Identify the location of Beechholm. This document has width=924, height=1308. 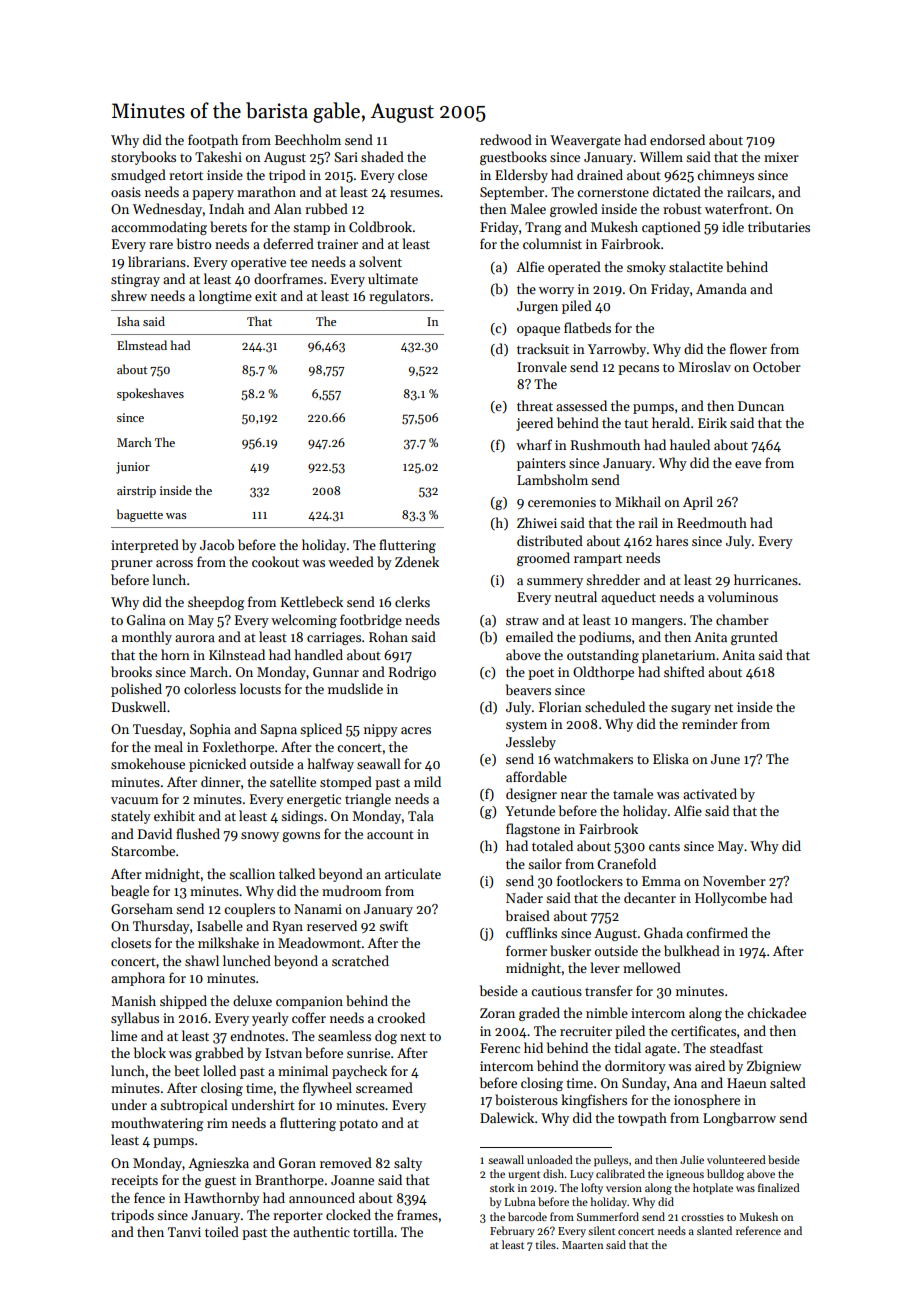
(308, 139).
